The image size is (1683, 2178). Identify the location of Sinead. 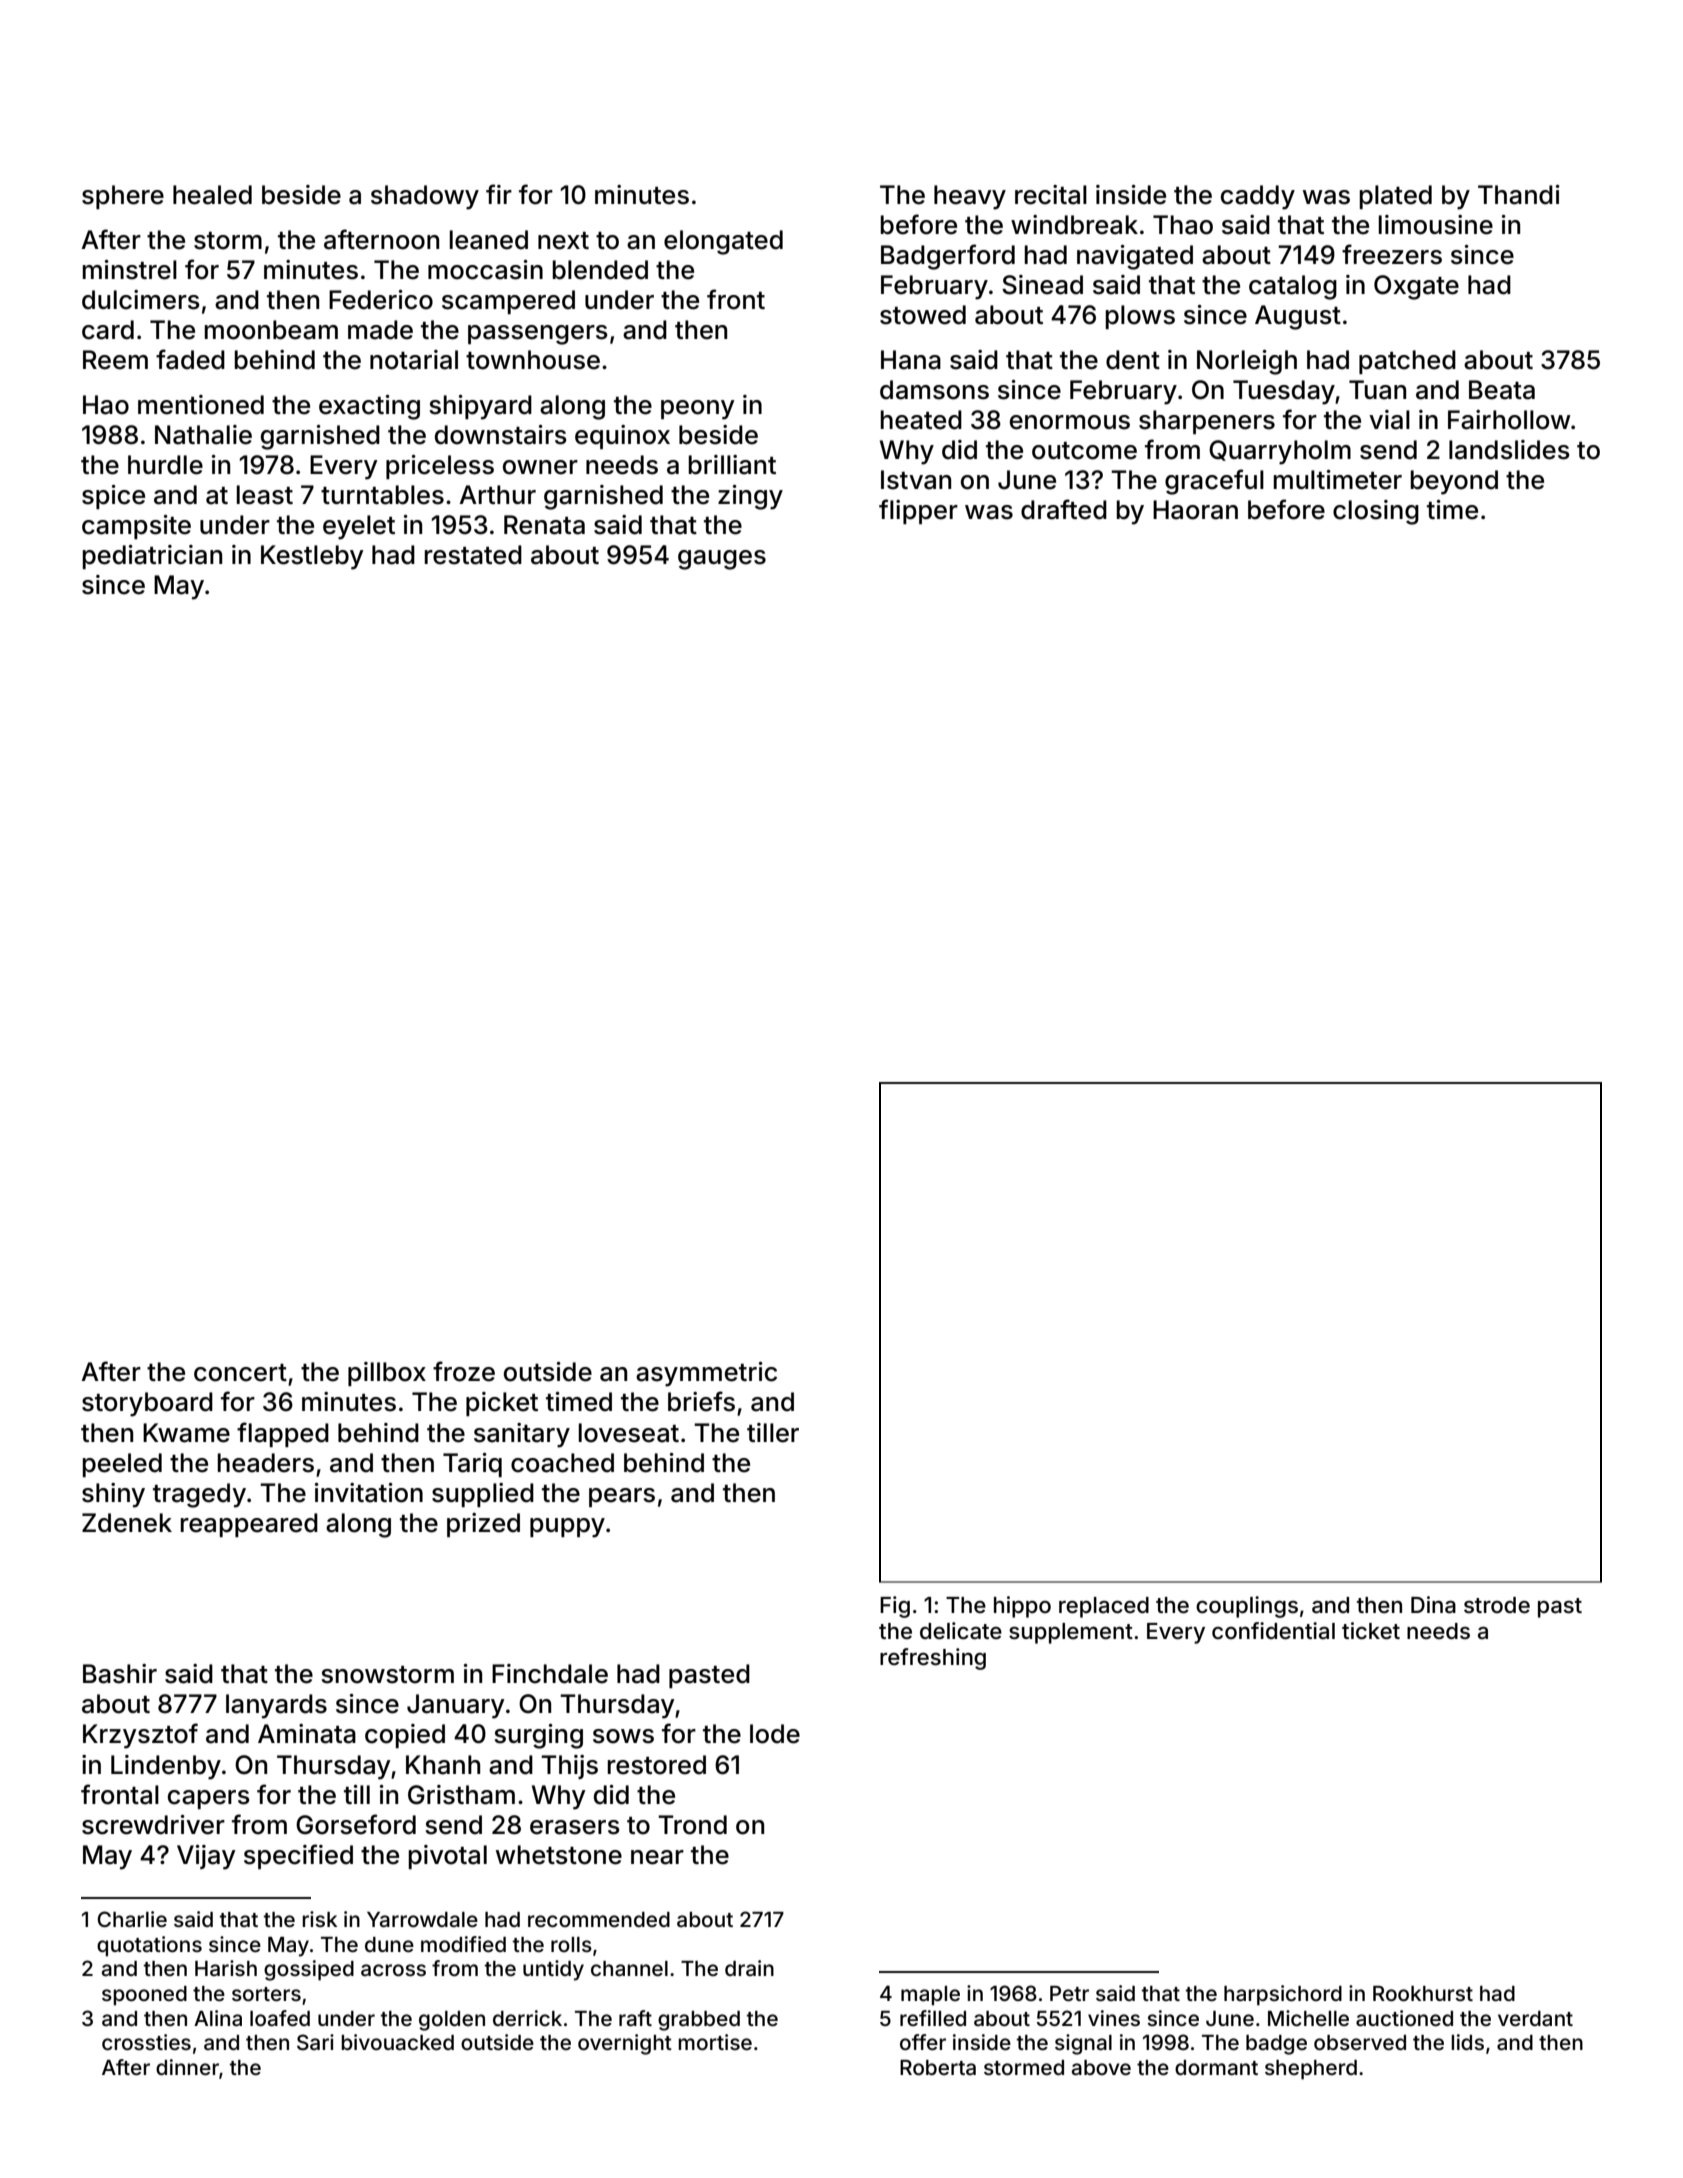
(1042, 285).
